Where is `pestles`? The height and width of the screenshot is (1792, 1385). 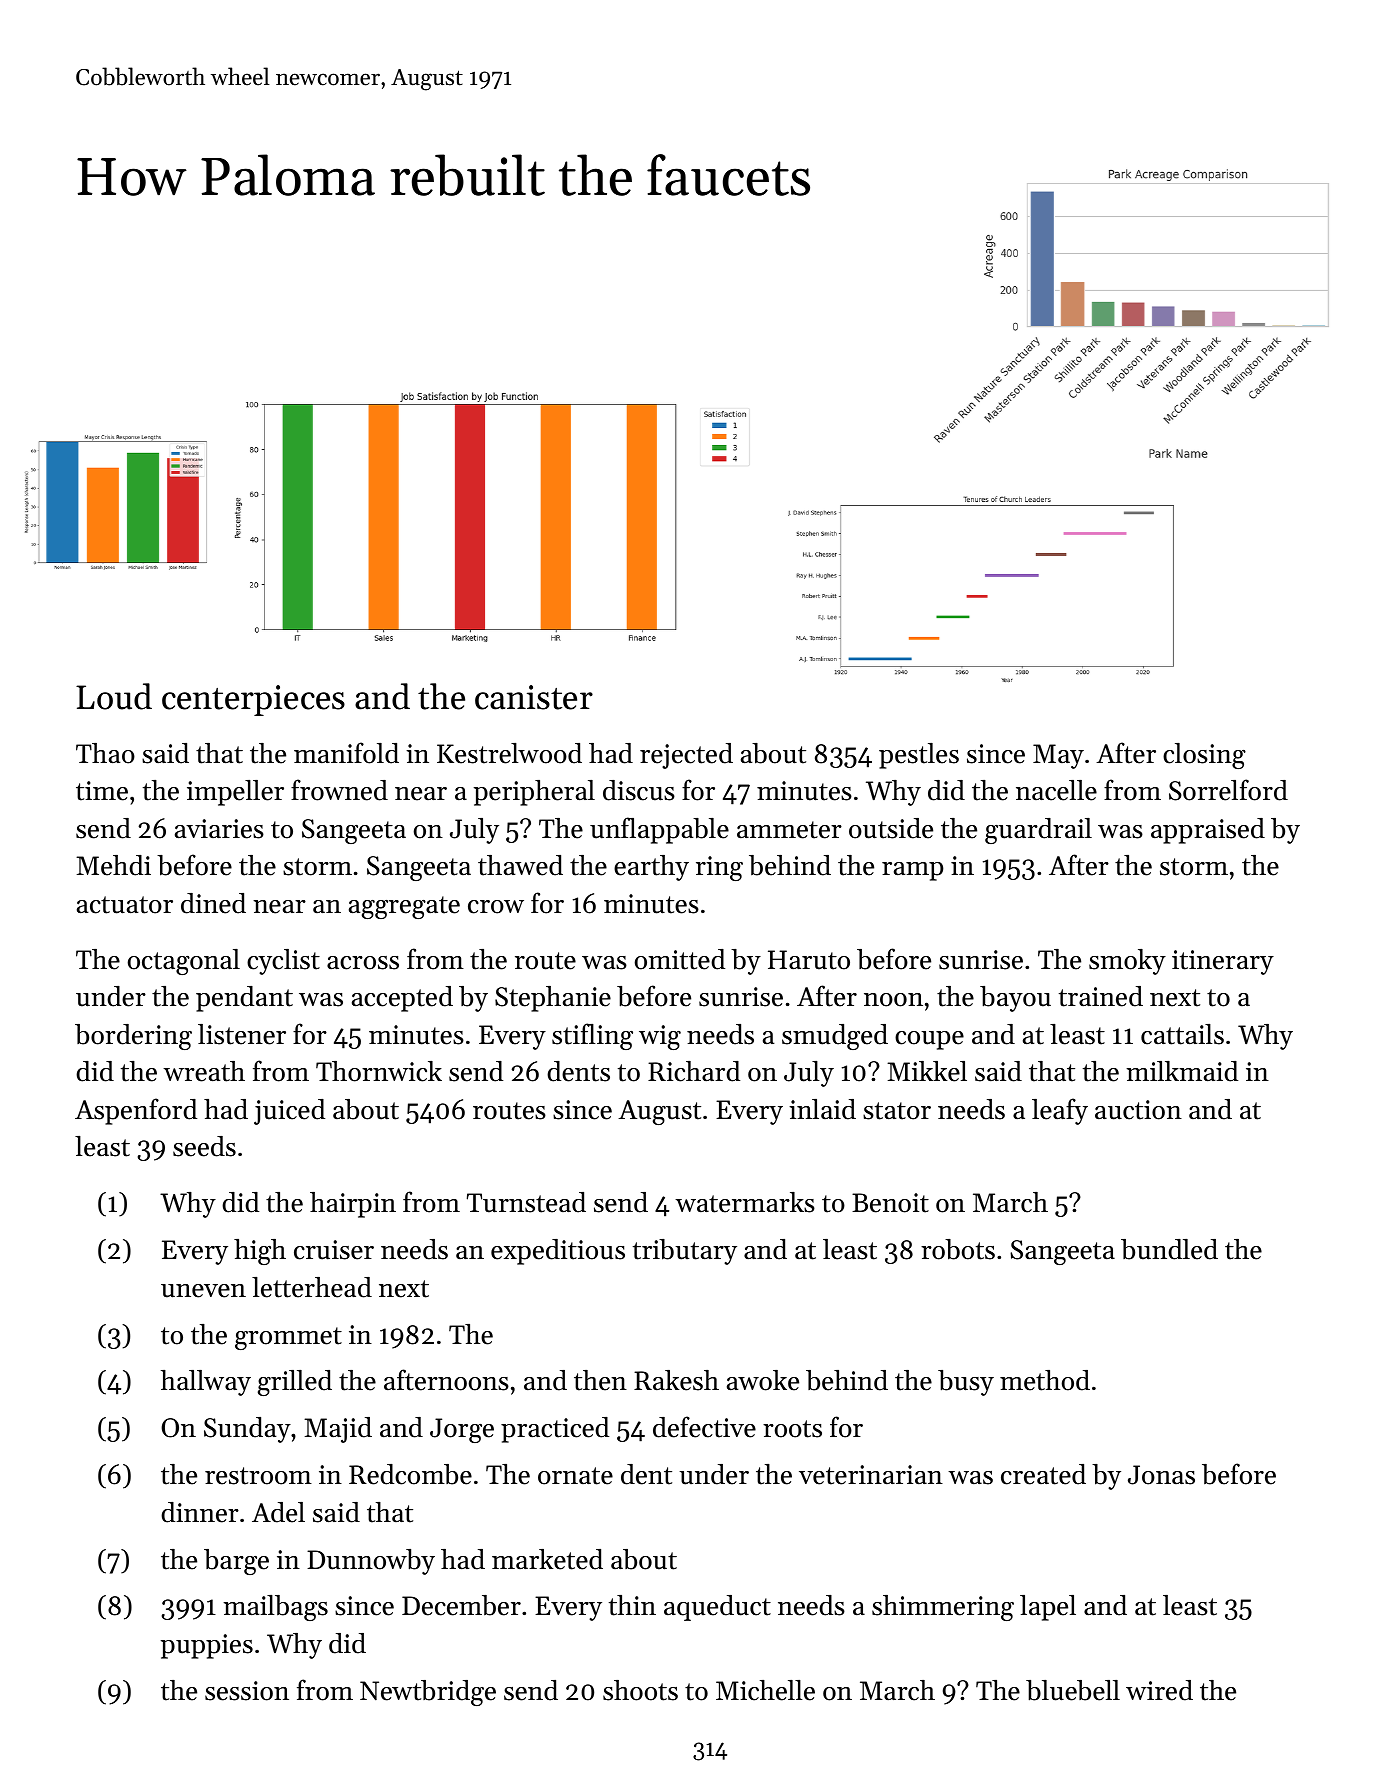 pestles is located at coordinates (919, 756).
